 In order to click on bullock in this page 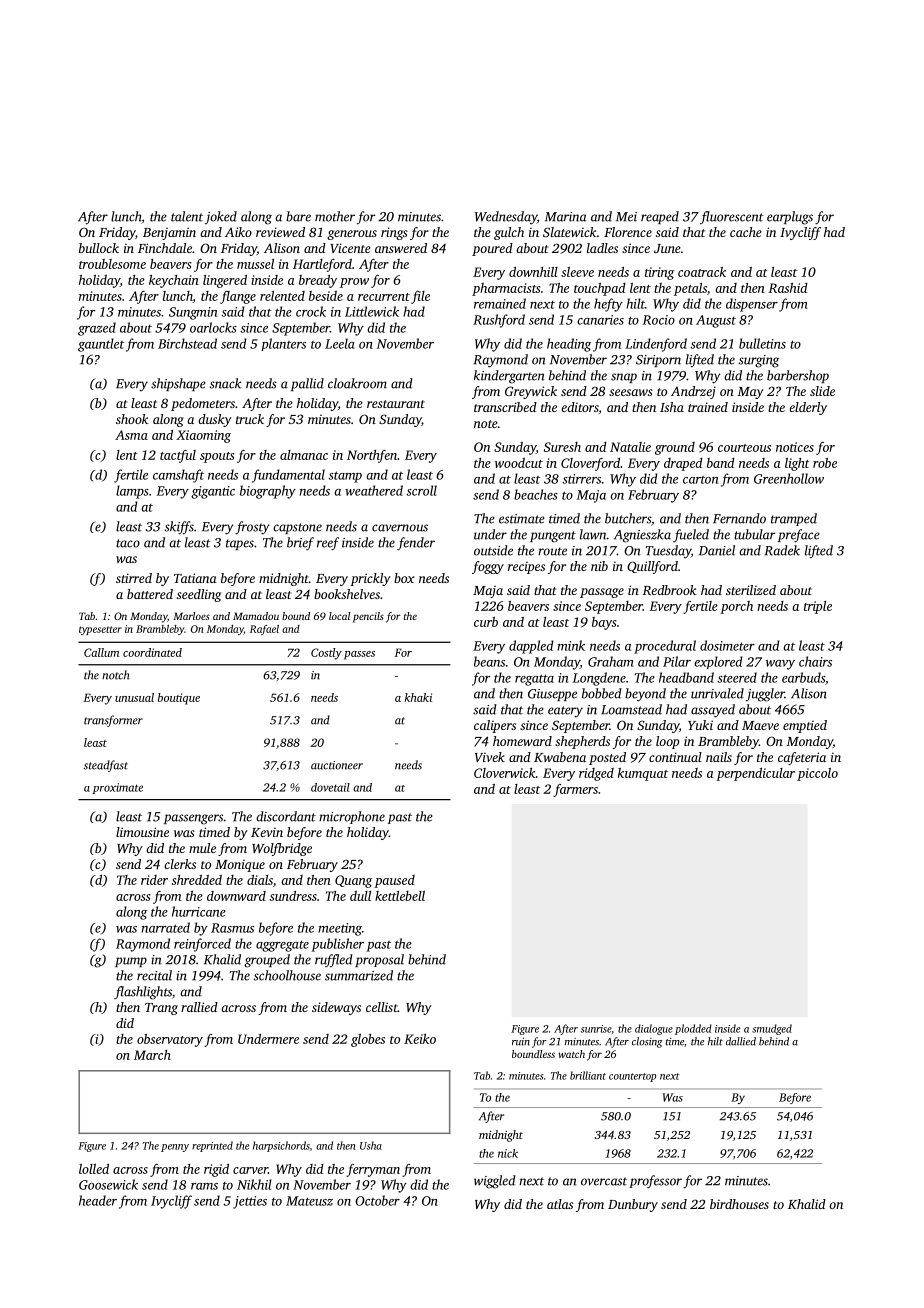, I will do `click(99, 248)`.
